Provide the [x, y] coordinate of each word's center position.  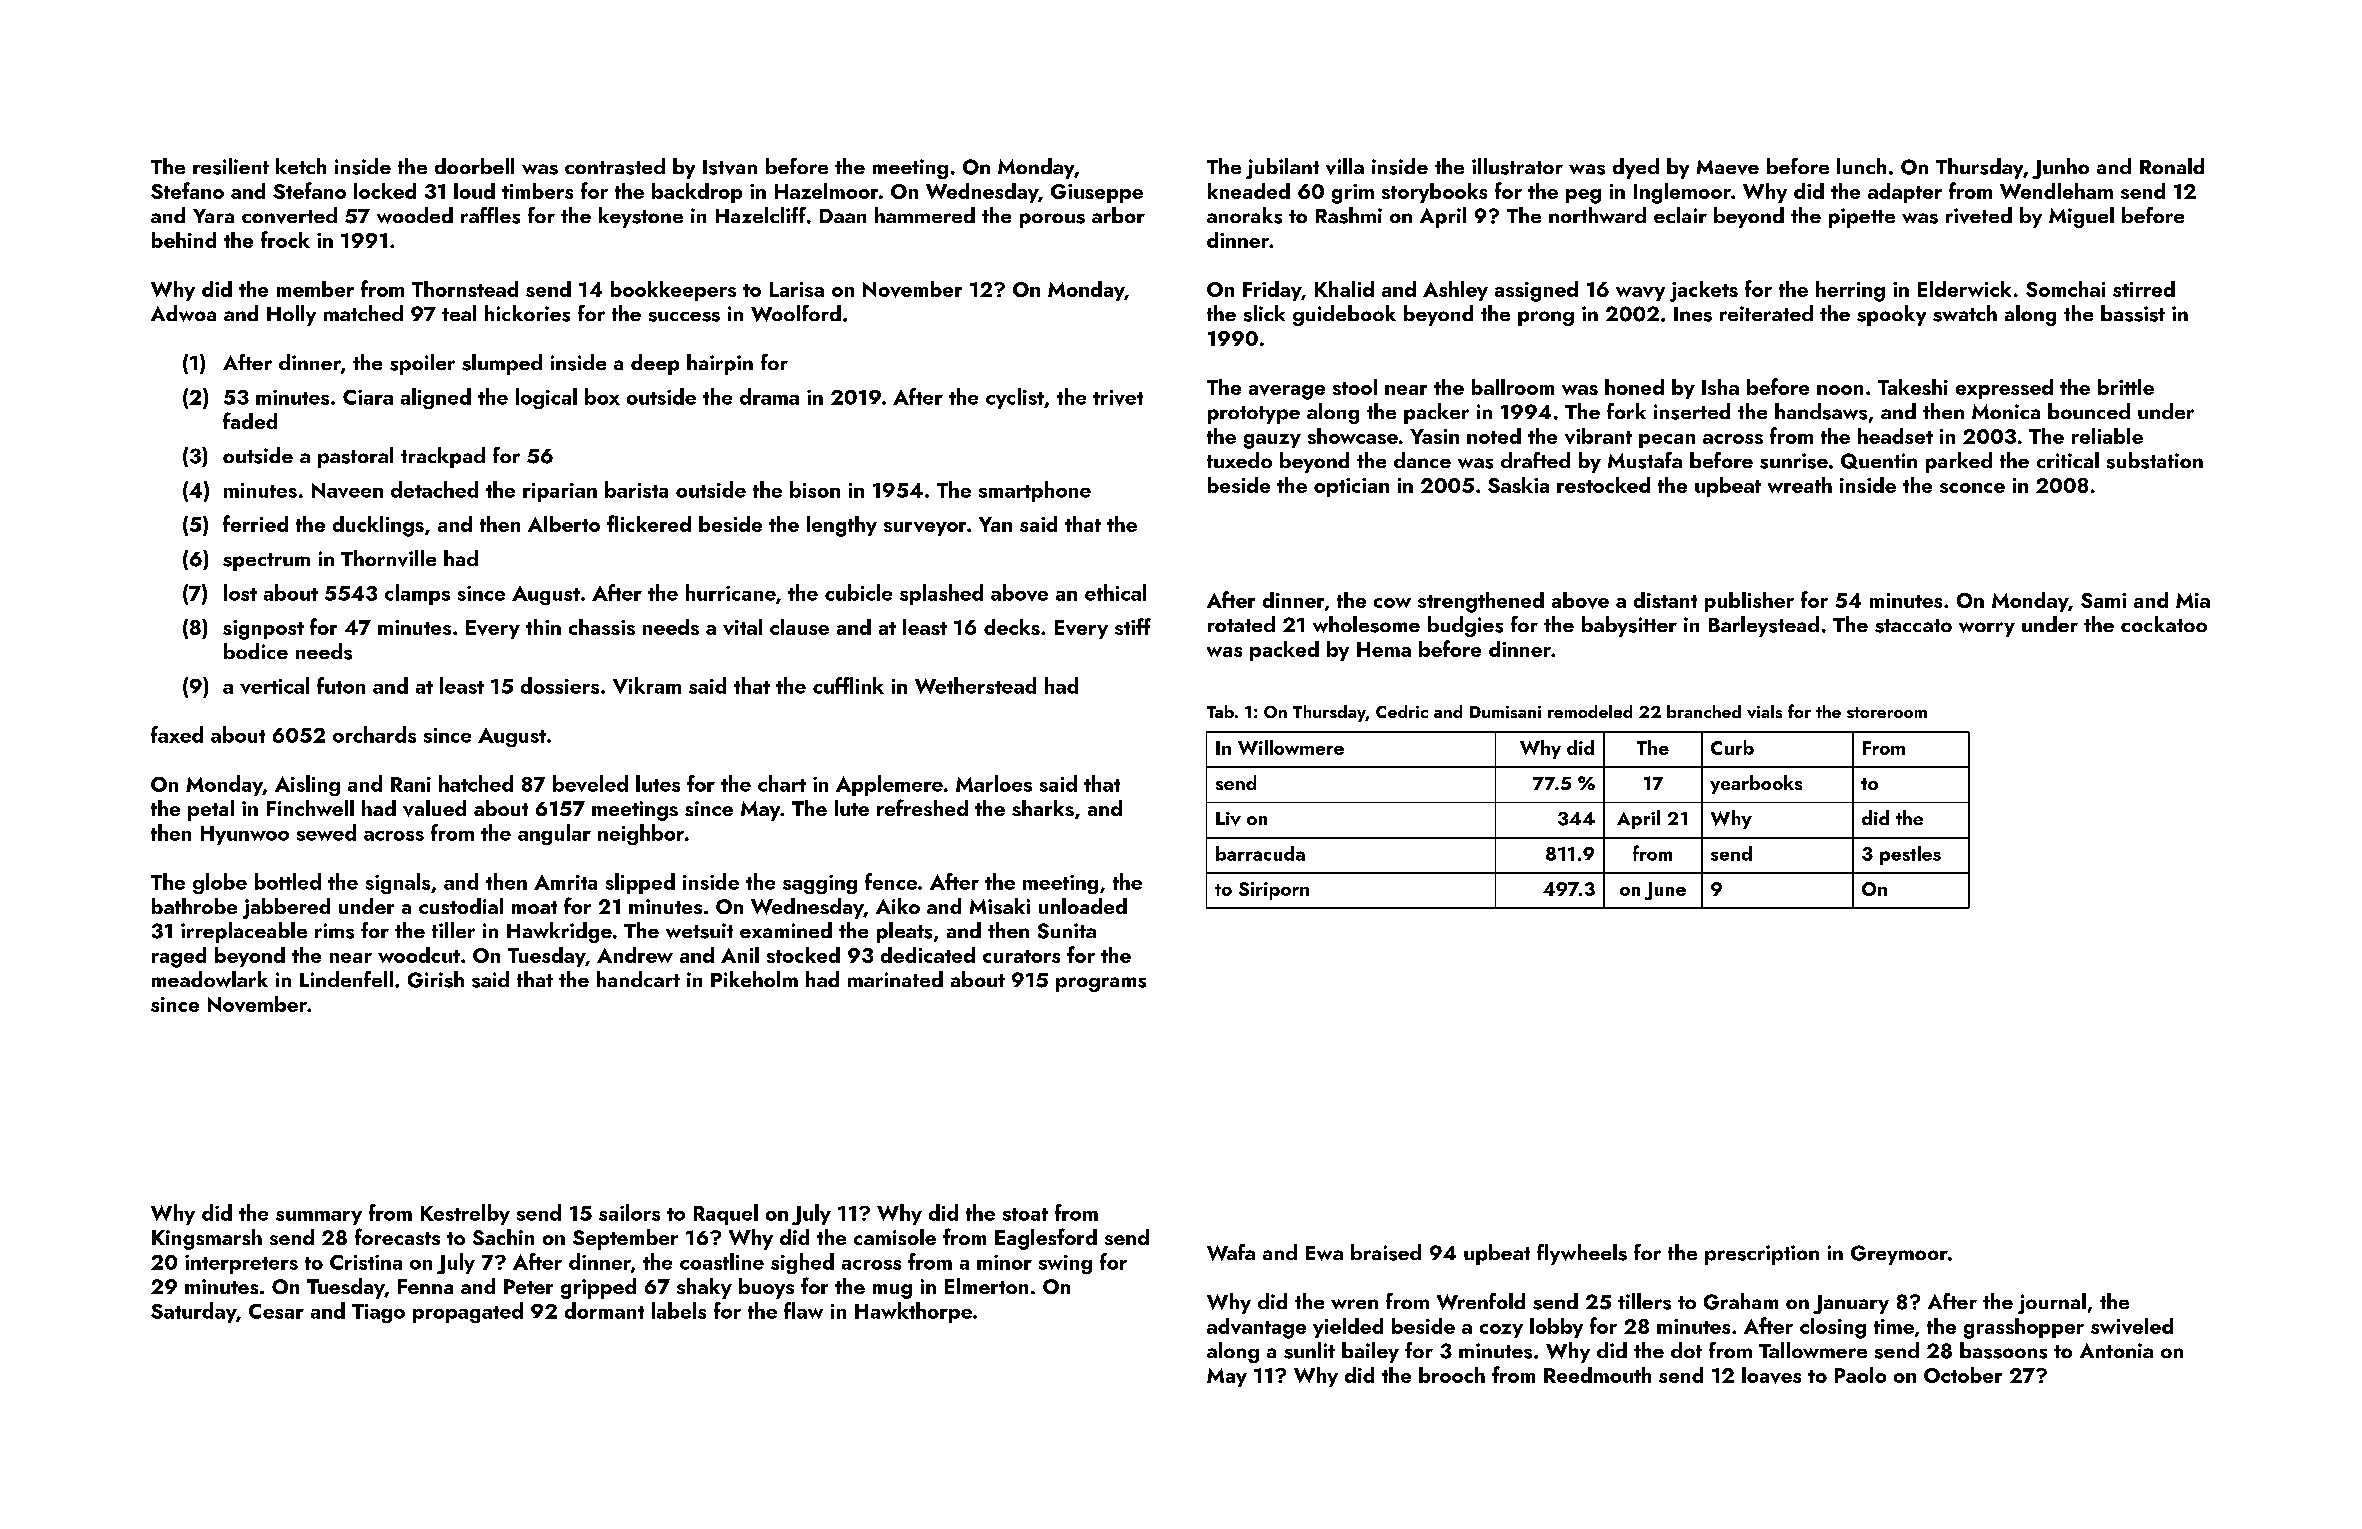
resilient [231, 166]
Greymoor [1899, 1255]
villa [1345, 166]
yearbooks [1756, 784]
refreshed [922, 807]
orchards [374, 734]
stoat [1025, 1214]
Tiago [378, 1313]
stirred [2144, 289]
